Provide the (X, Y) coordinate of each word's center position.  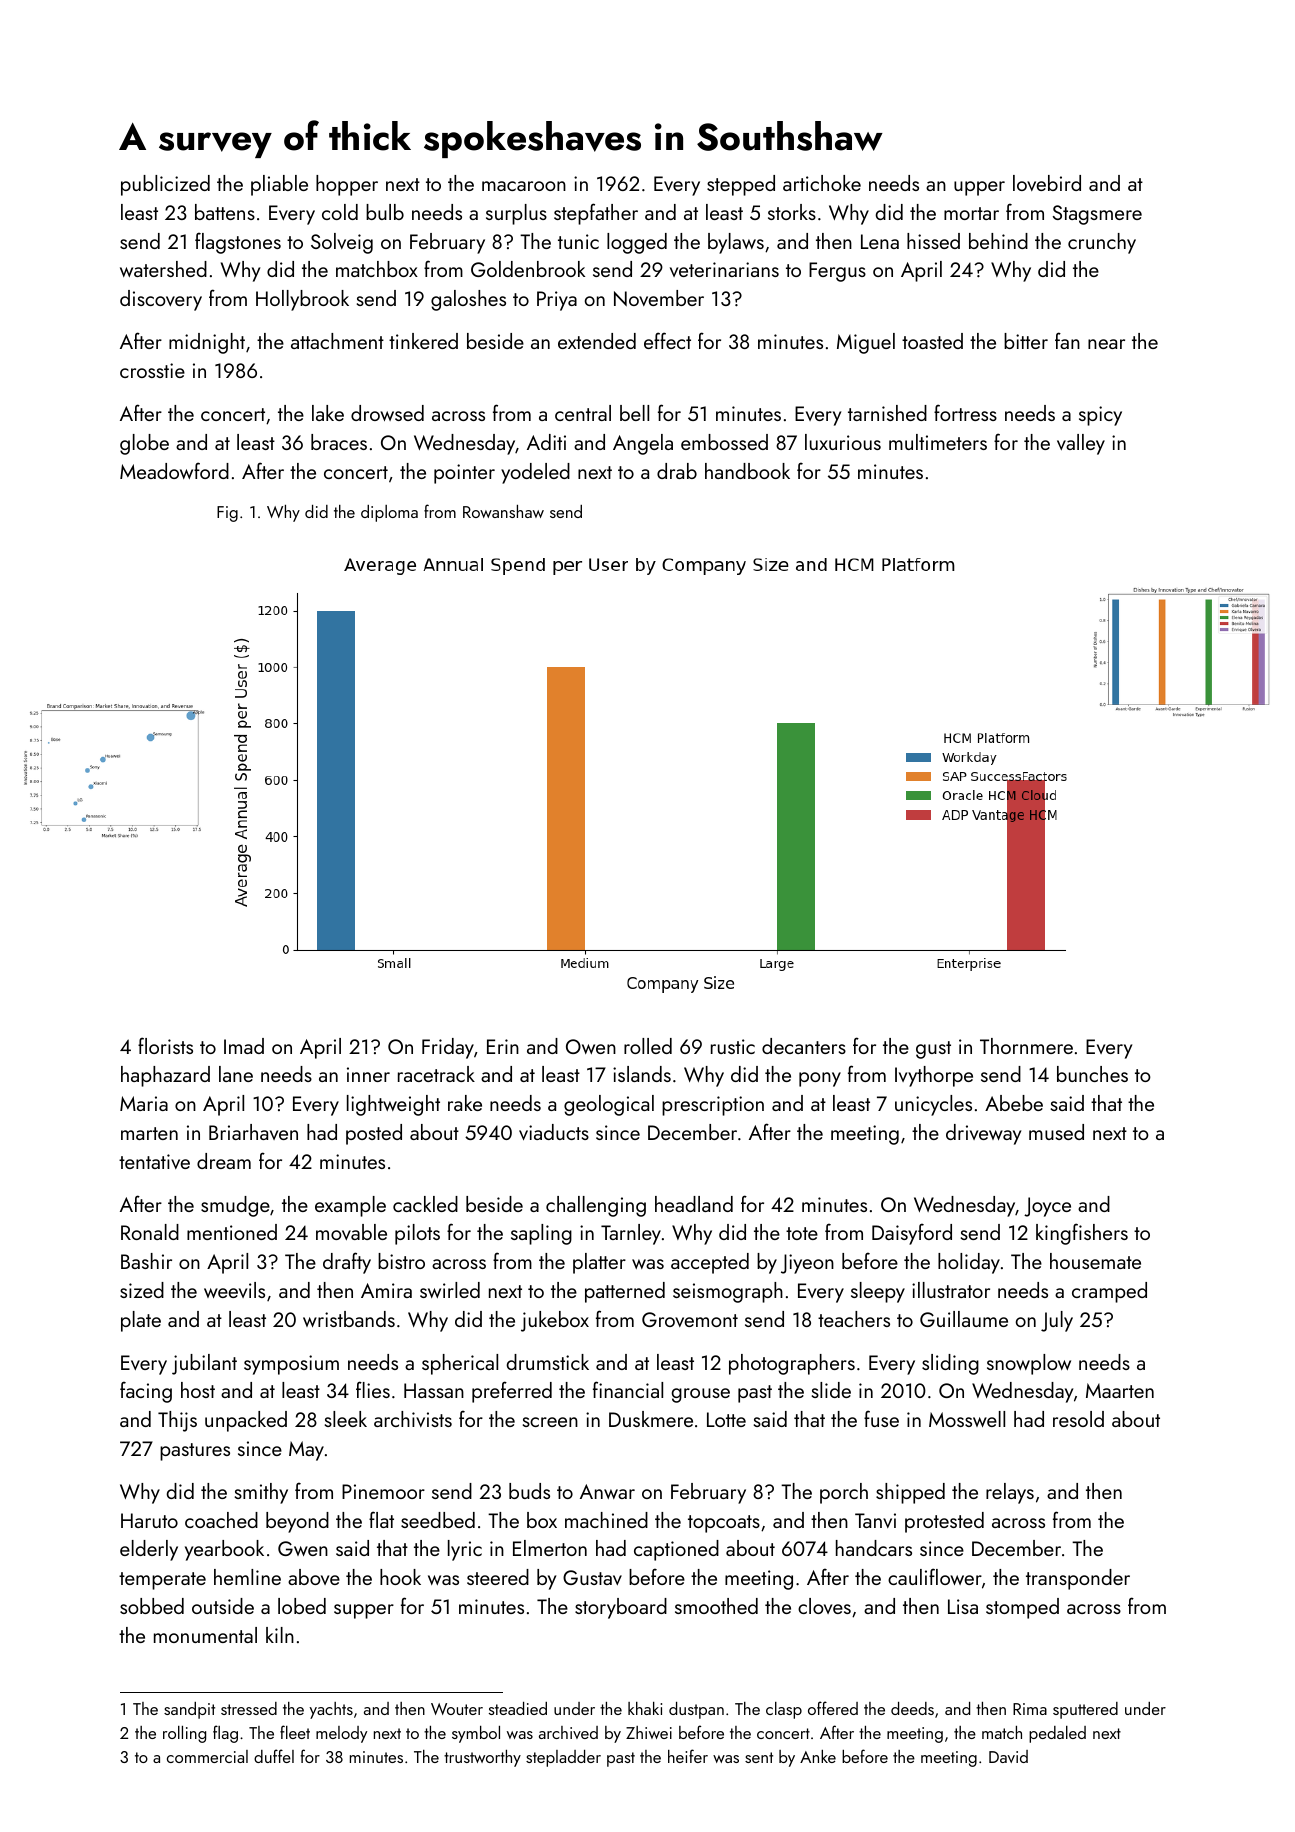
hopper (347, 185)
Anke (818, 1756)
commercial (207, 1756)
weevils (234, 1290)
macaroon (524, 186)
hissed (933, 241)
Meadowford (174, 470)
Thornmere (1026, 1046)
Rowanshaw (503, 511)
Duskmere (651, 1419)
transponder (1078, 1579)
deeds (912, 1708)
